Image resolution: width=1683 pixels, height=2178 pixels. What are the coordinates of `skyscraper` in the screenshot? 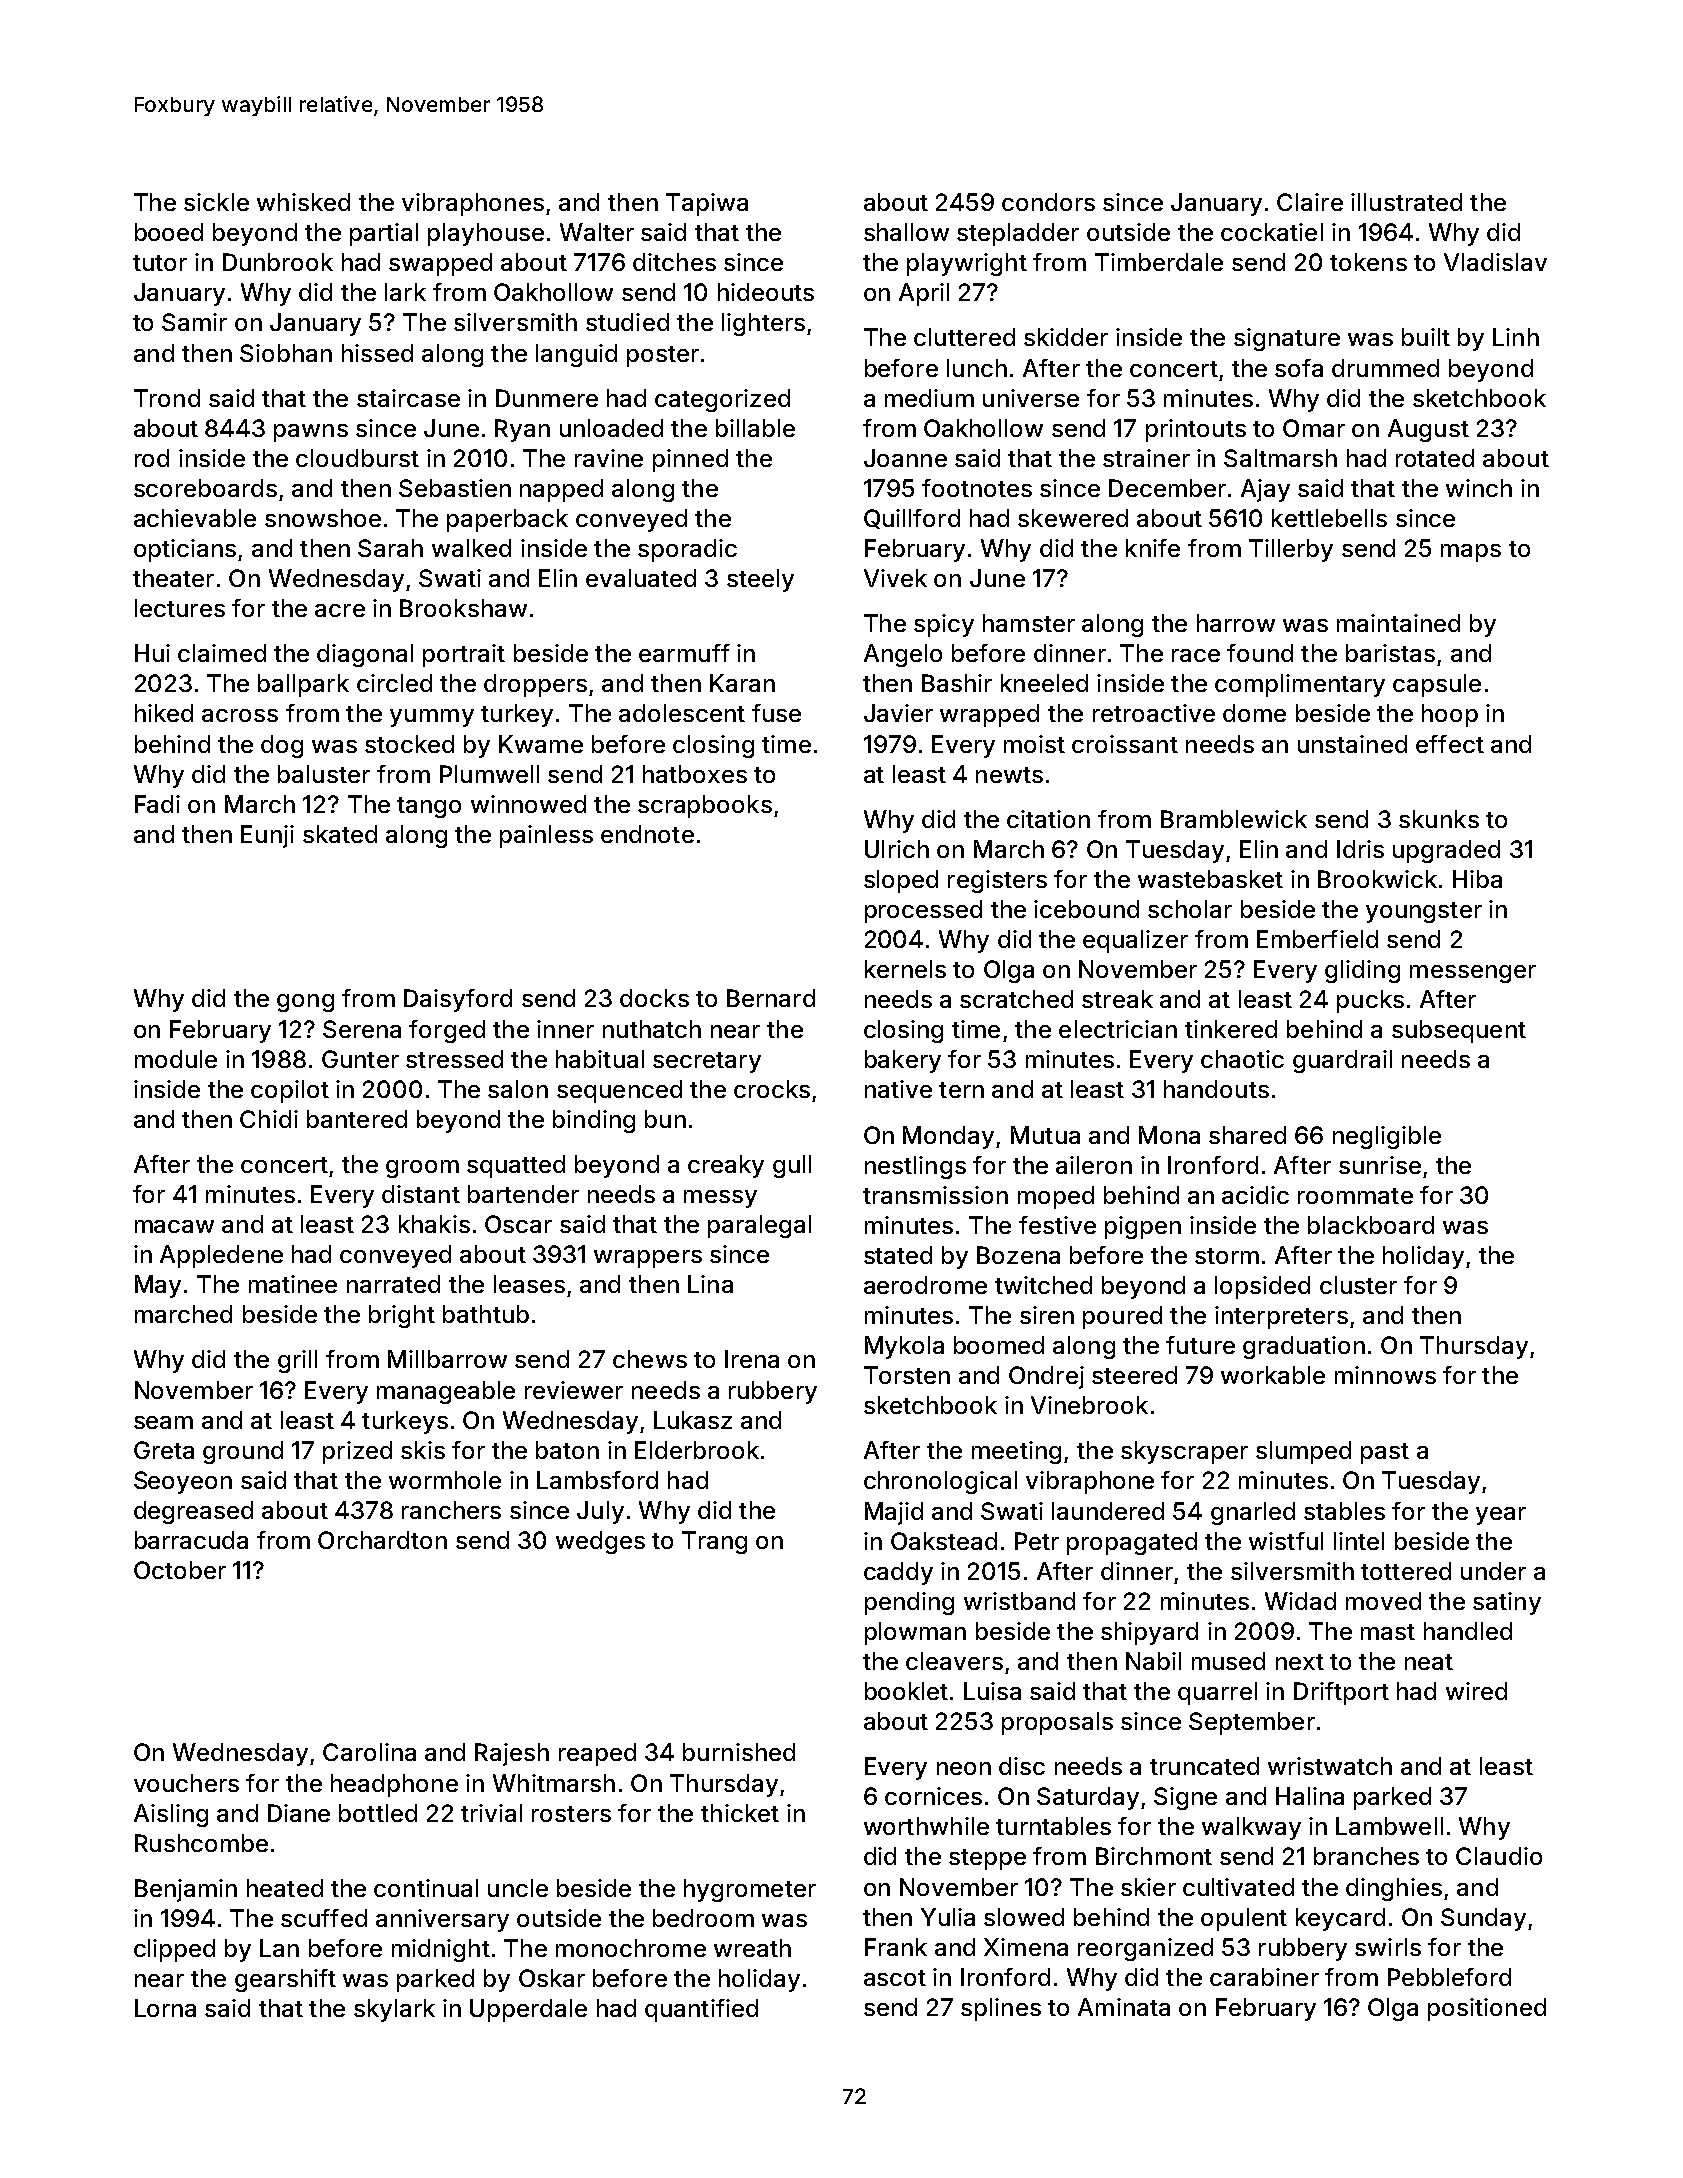 It's located at (1184, 1452).
